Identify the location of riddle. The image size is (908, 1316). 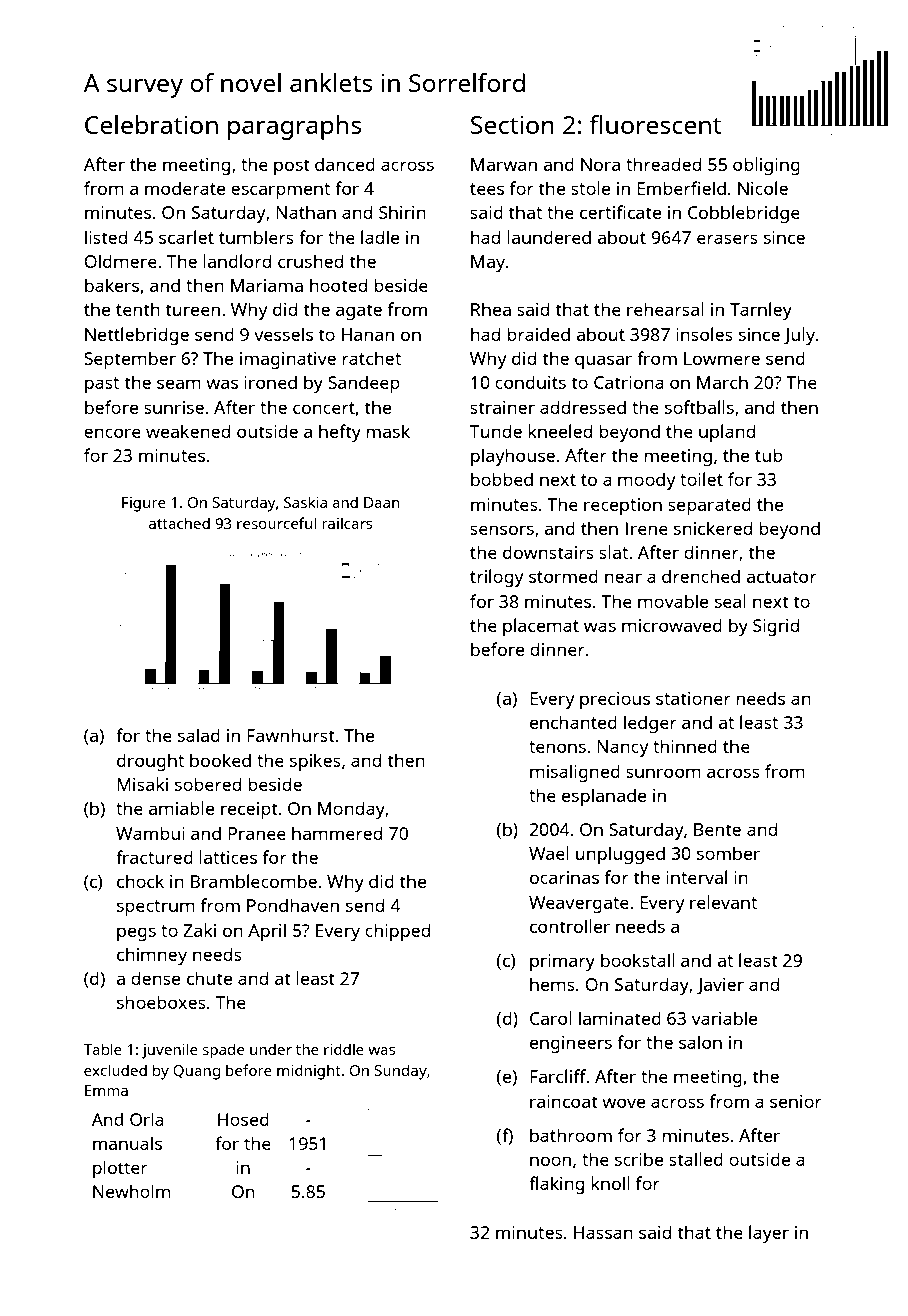
(344, 1049).
